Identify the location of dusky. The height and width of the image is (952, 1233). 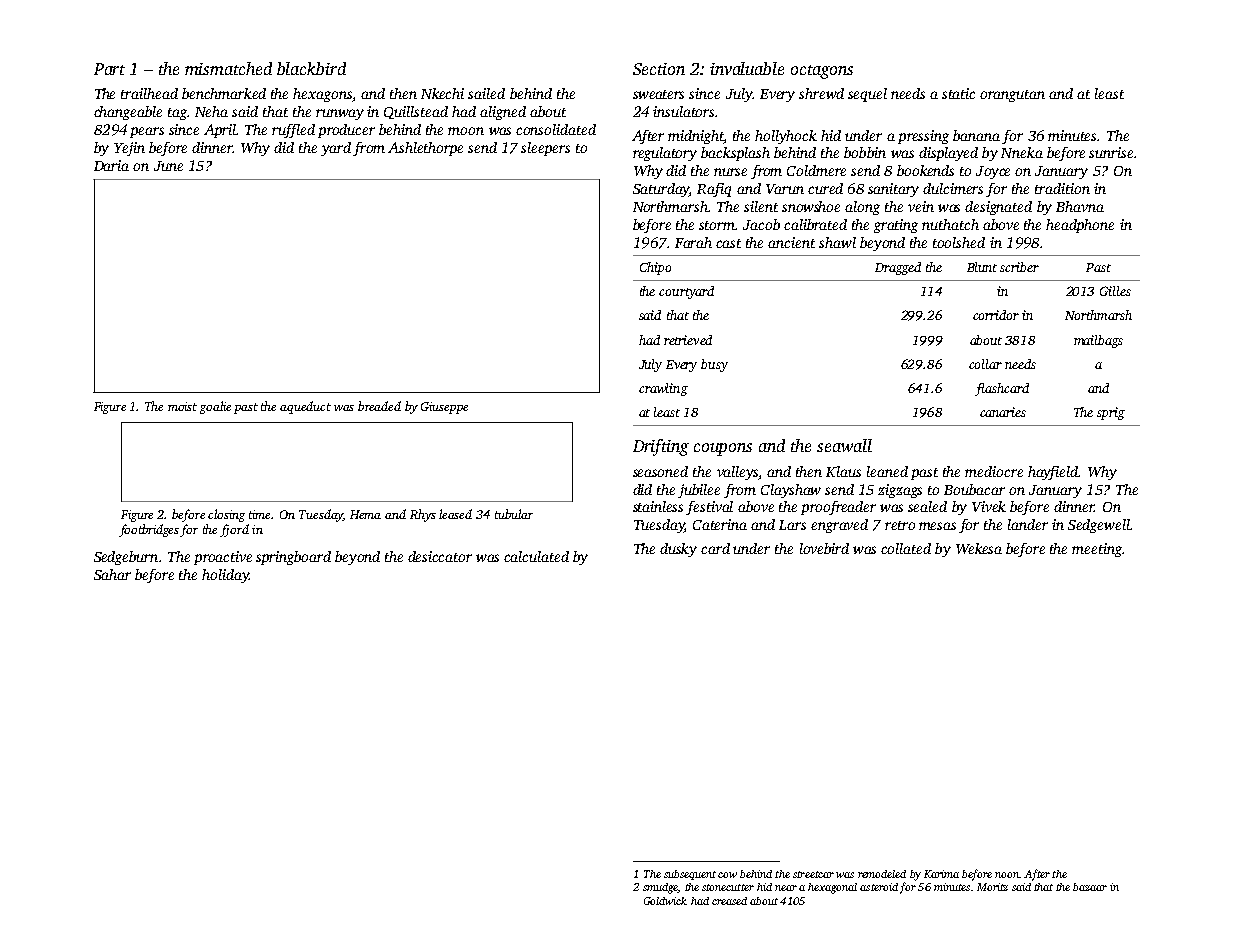
(678, 550).
